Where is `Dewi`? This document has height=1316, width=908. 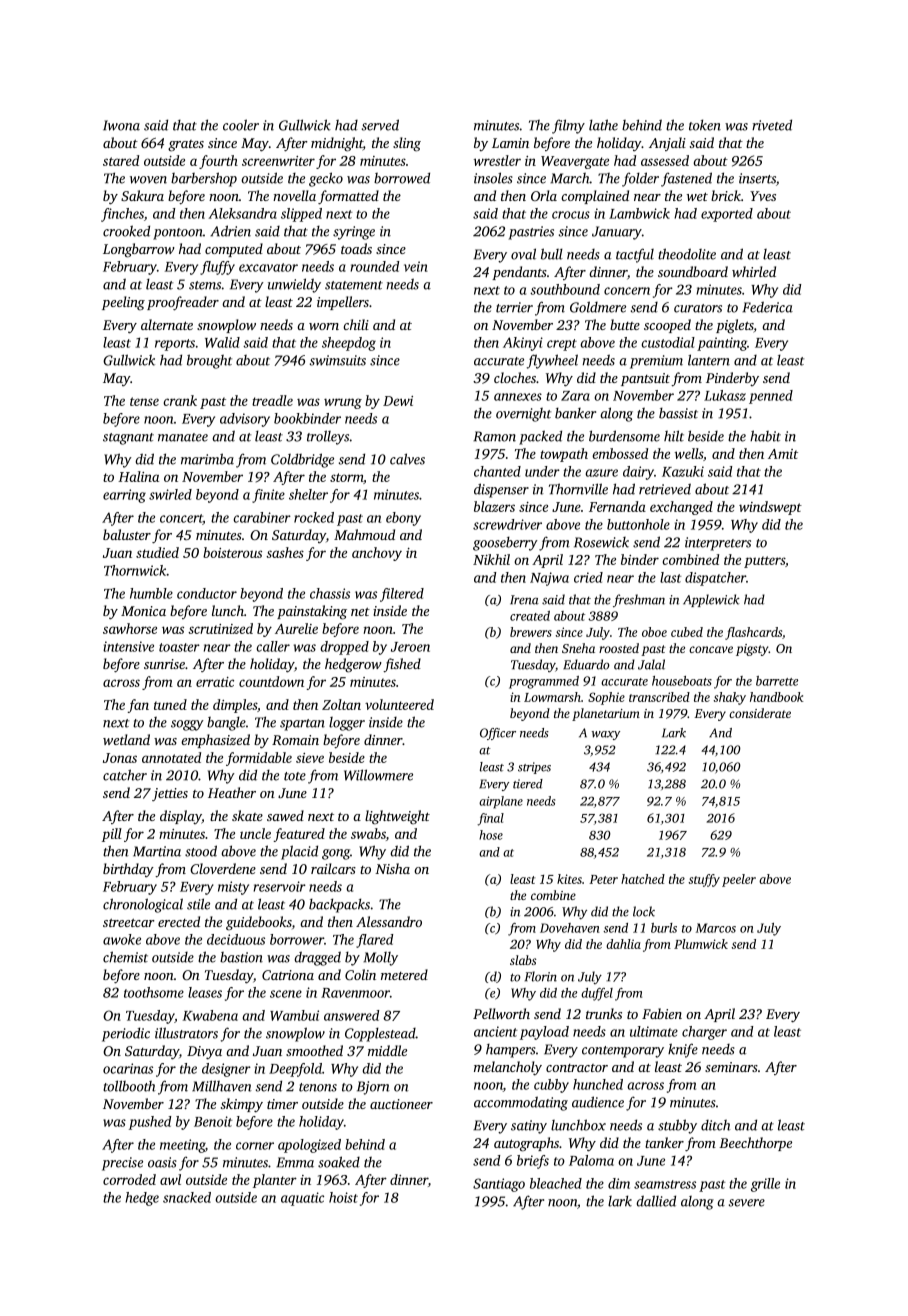
Dewi is located at coordinates (398, 401).
